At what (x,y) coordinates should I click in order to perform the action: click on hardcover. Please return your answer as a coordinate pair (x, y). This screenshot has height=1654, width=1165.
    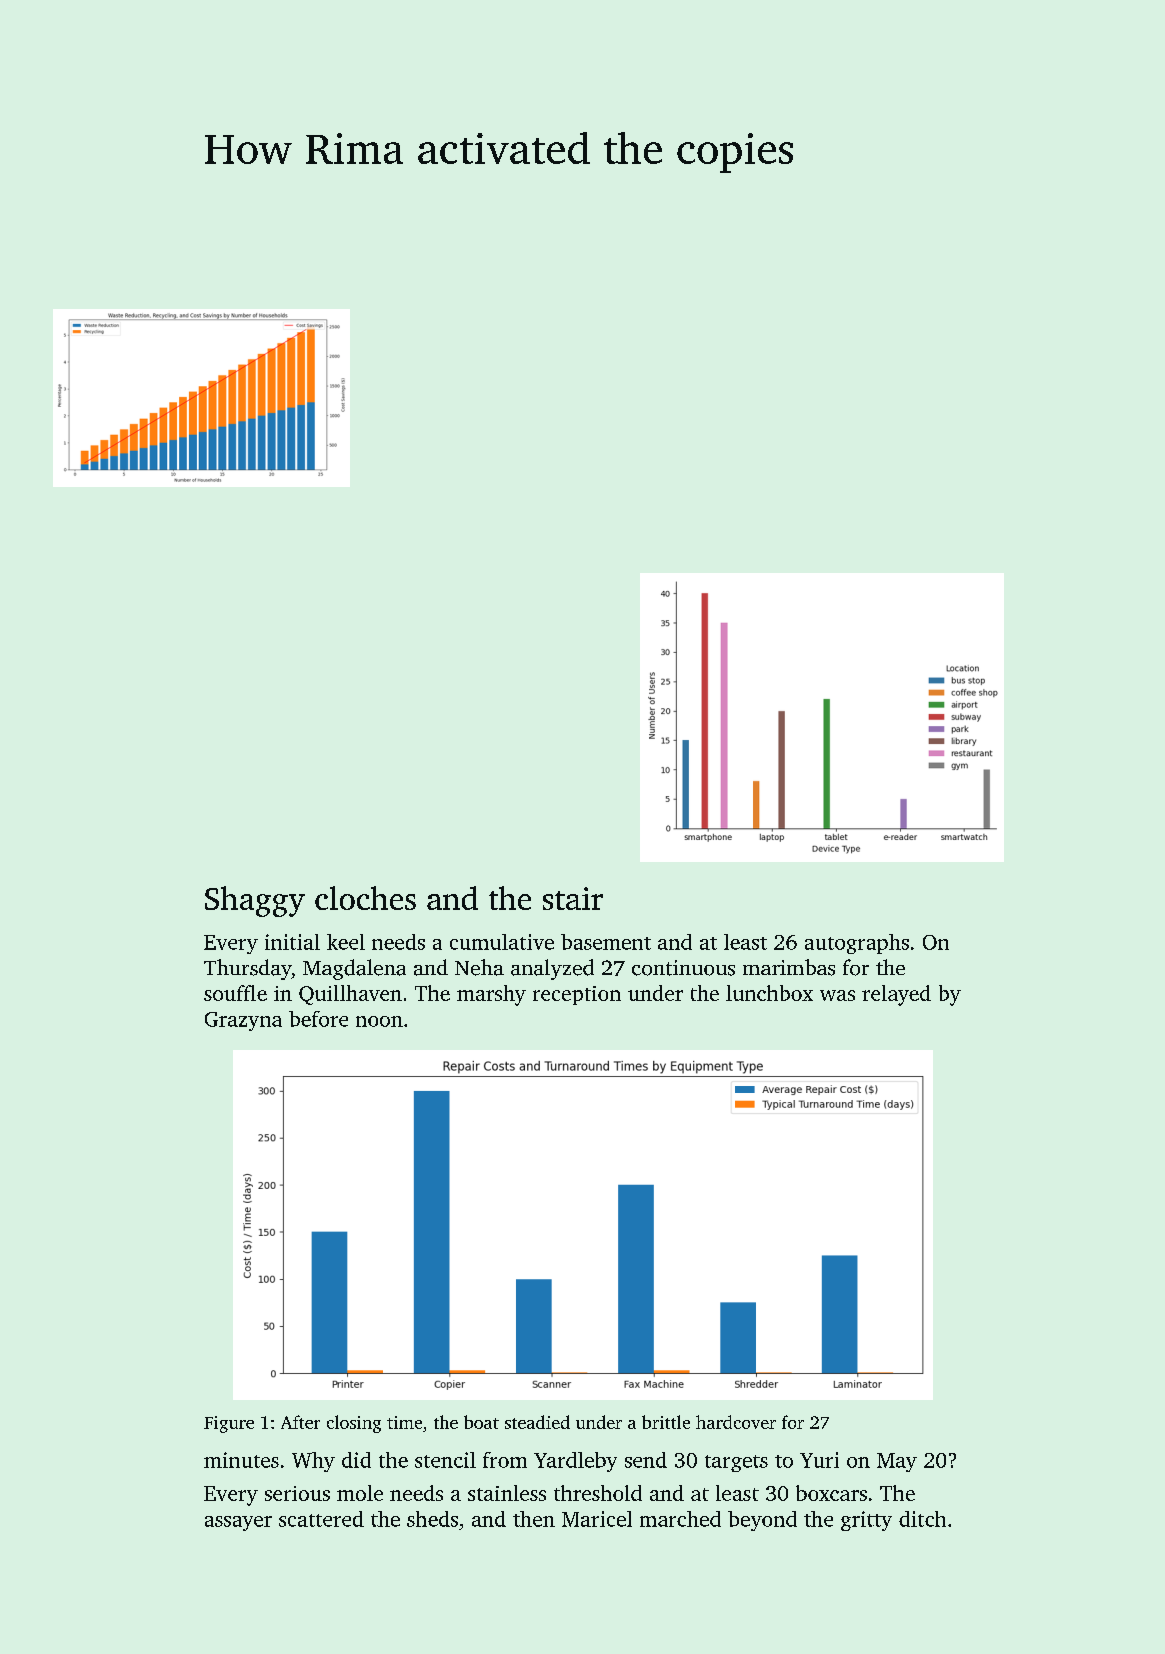
    Looking at the image, I should click on (736, 1422).
